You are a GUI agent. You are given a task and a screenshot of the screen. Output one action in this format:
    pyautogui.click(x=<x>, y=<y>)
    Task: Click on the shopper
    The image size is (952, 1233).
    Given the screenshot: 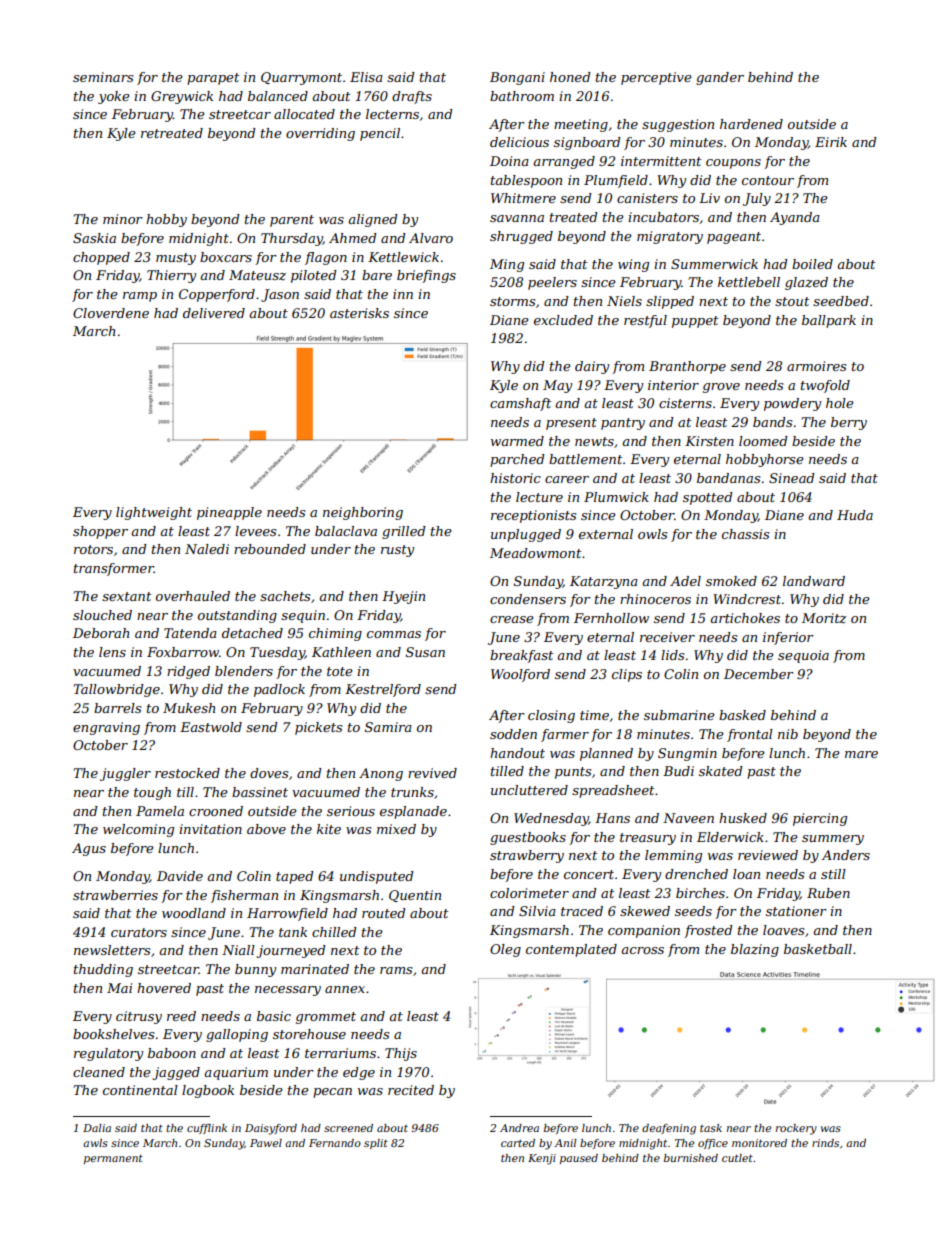 What is the action you would take?
    pyautogui.click(x=100, y=532)
